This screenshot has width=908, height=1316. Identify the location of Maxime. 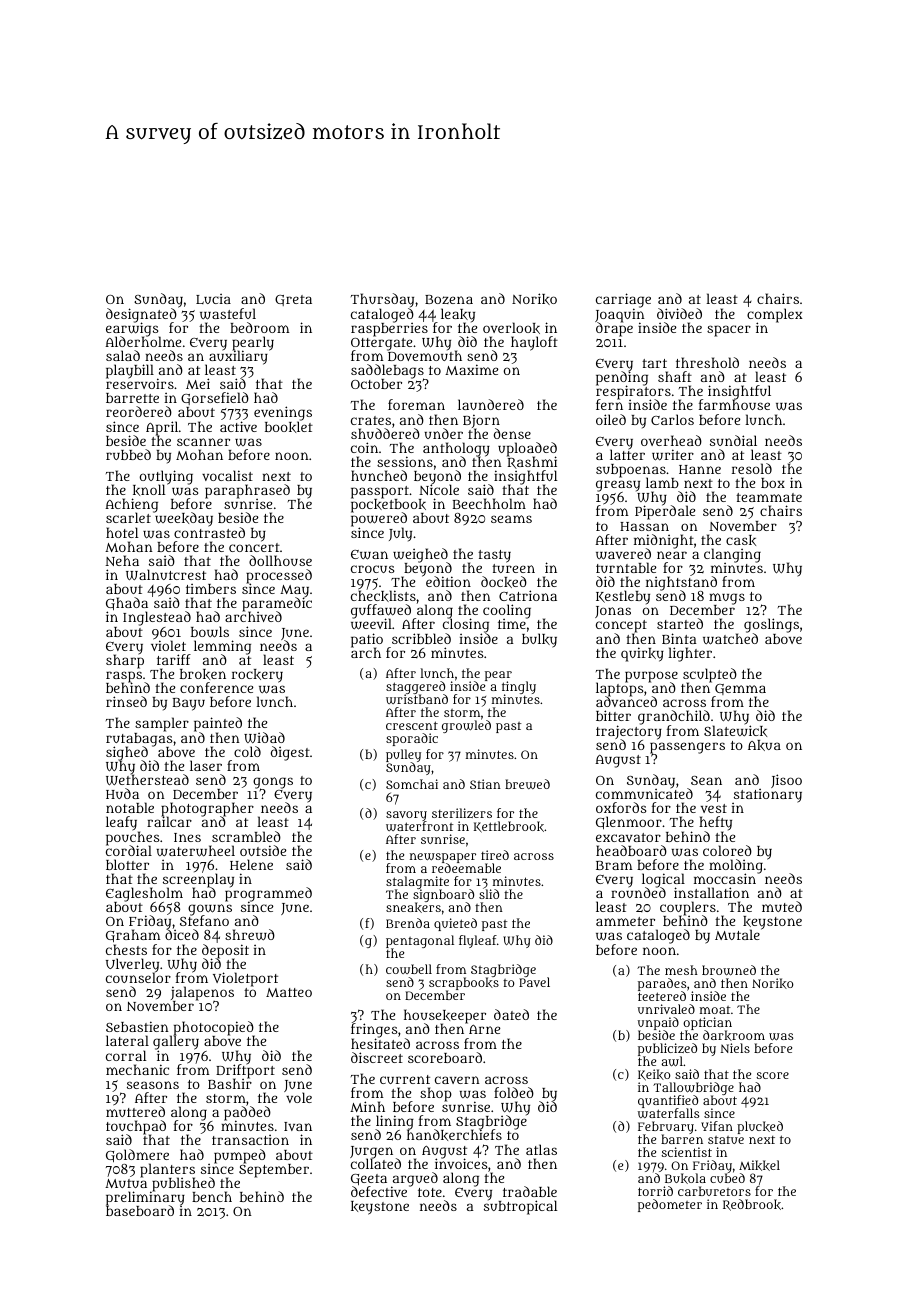
(471, 369).
